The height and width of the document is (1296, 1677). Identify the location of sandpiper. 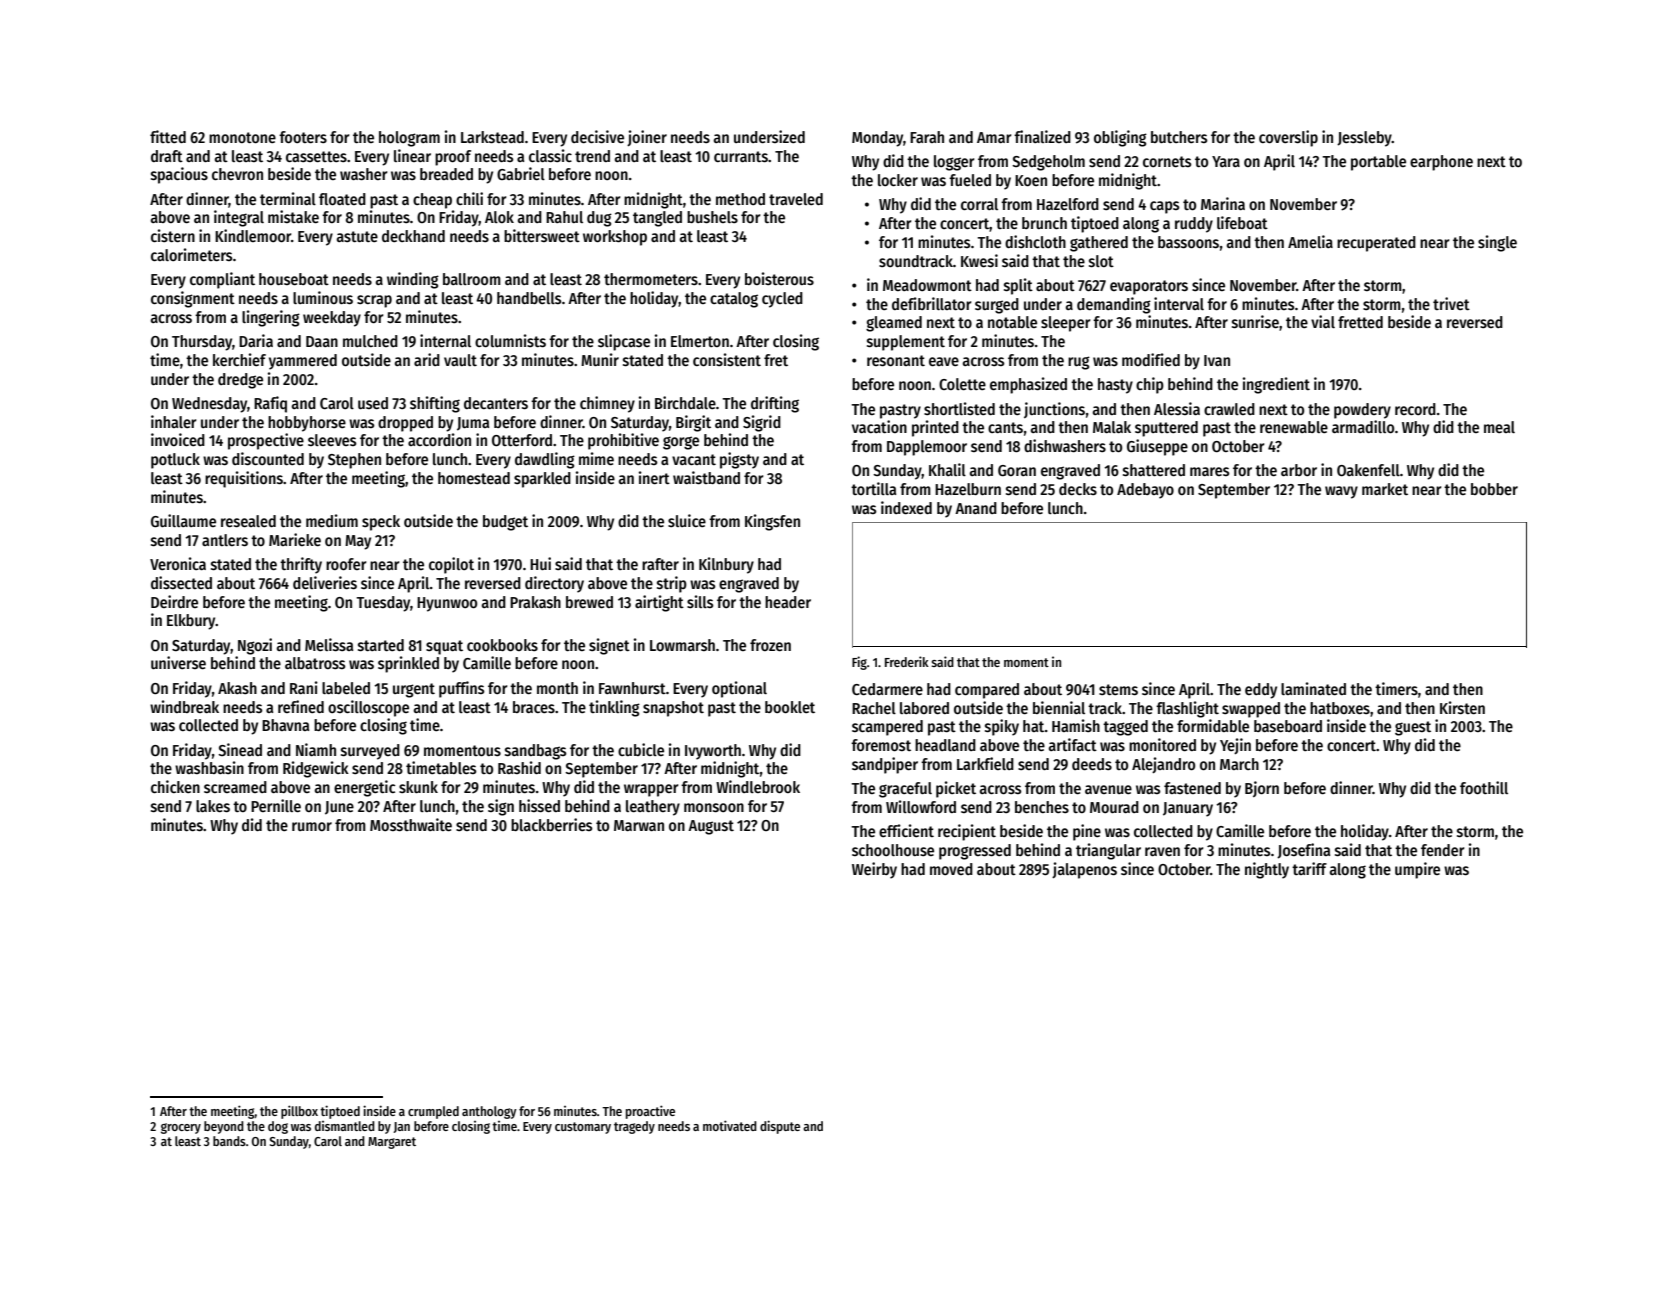
(885, 765).
